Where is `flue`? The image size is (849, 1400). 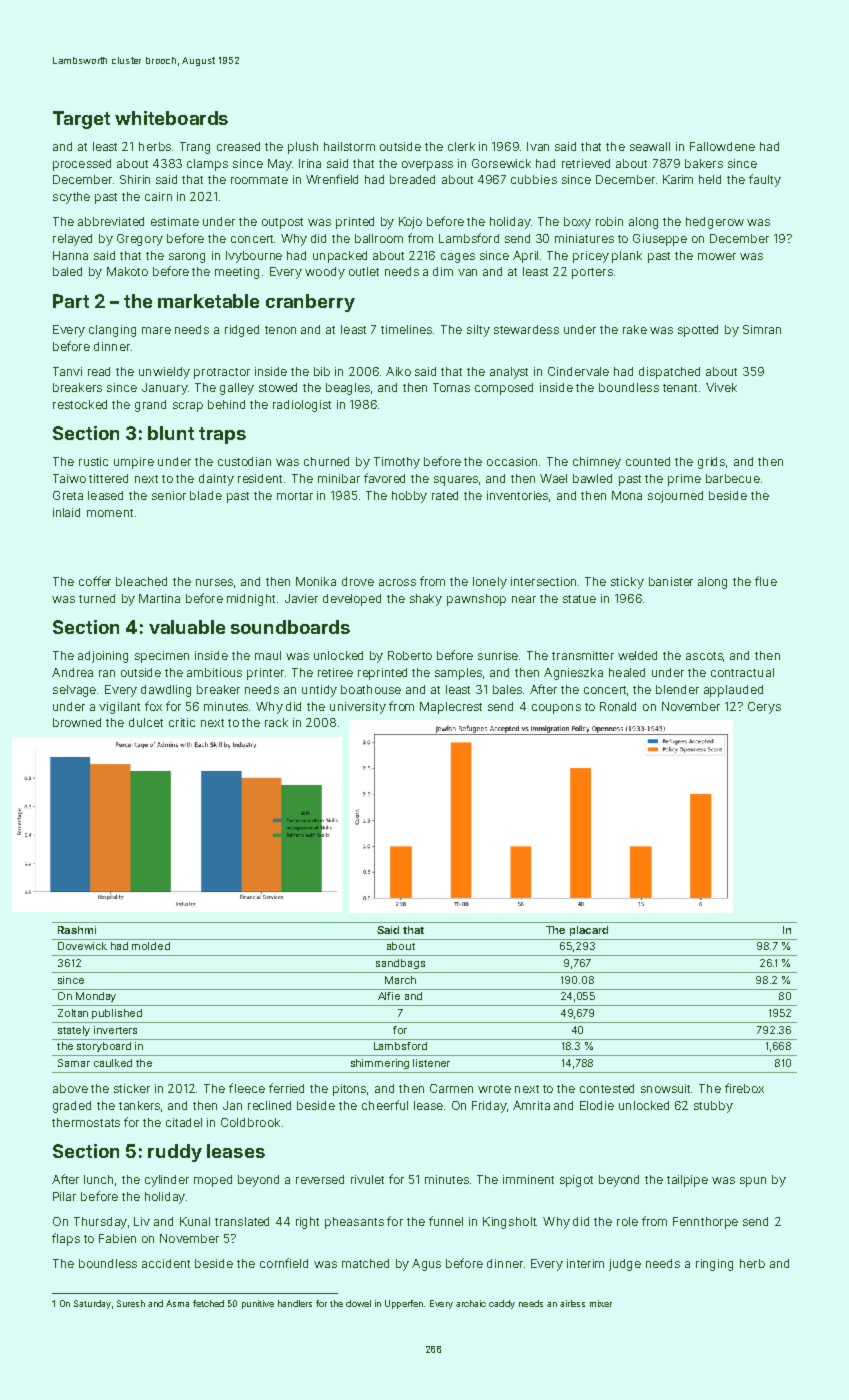
flue is located at coordinates (766, 581).
